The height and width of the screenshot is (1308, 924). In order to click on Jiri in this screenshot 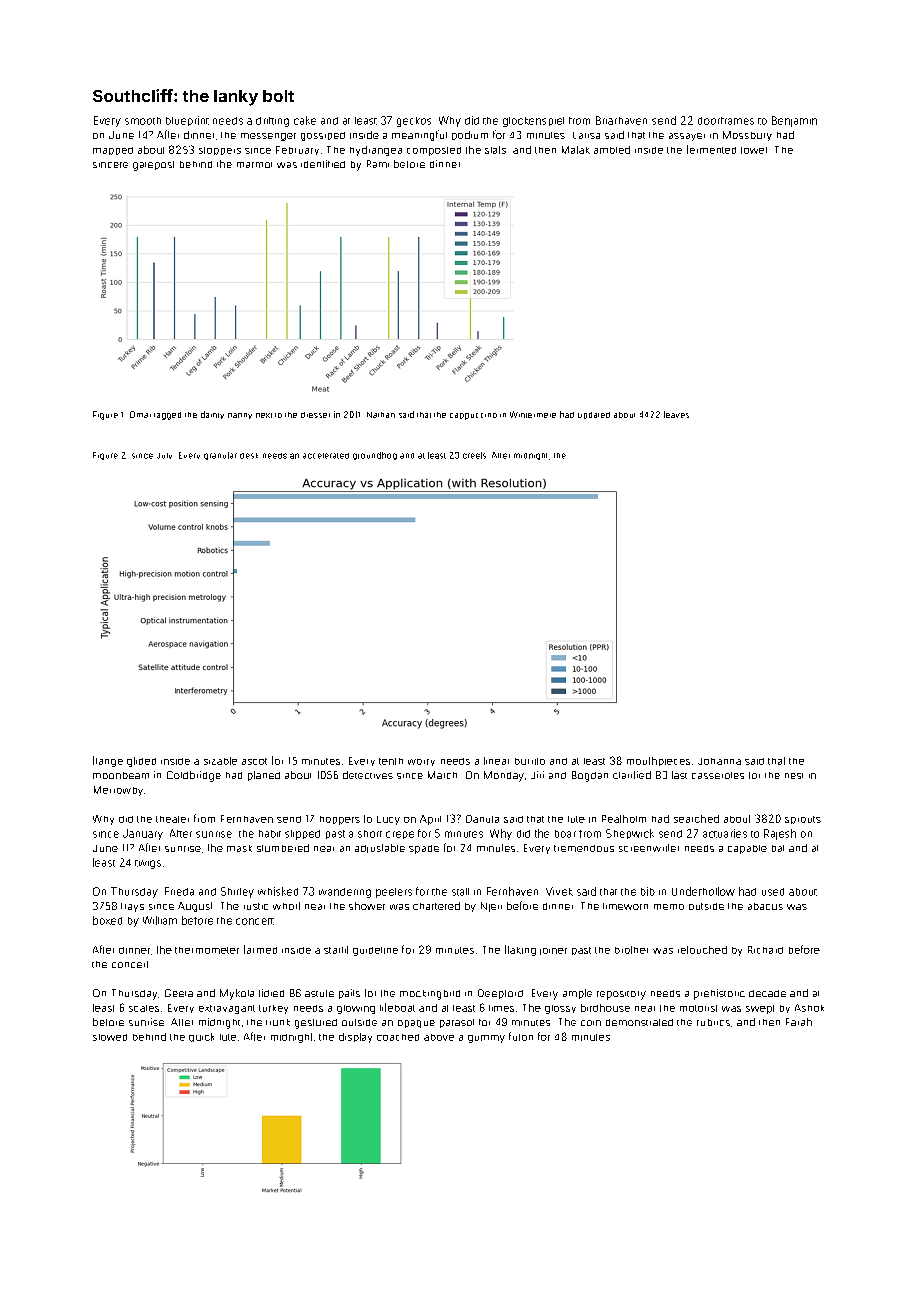, I will do `click(537, 775)`.
